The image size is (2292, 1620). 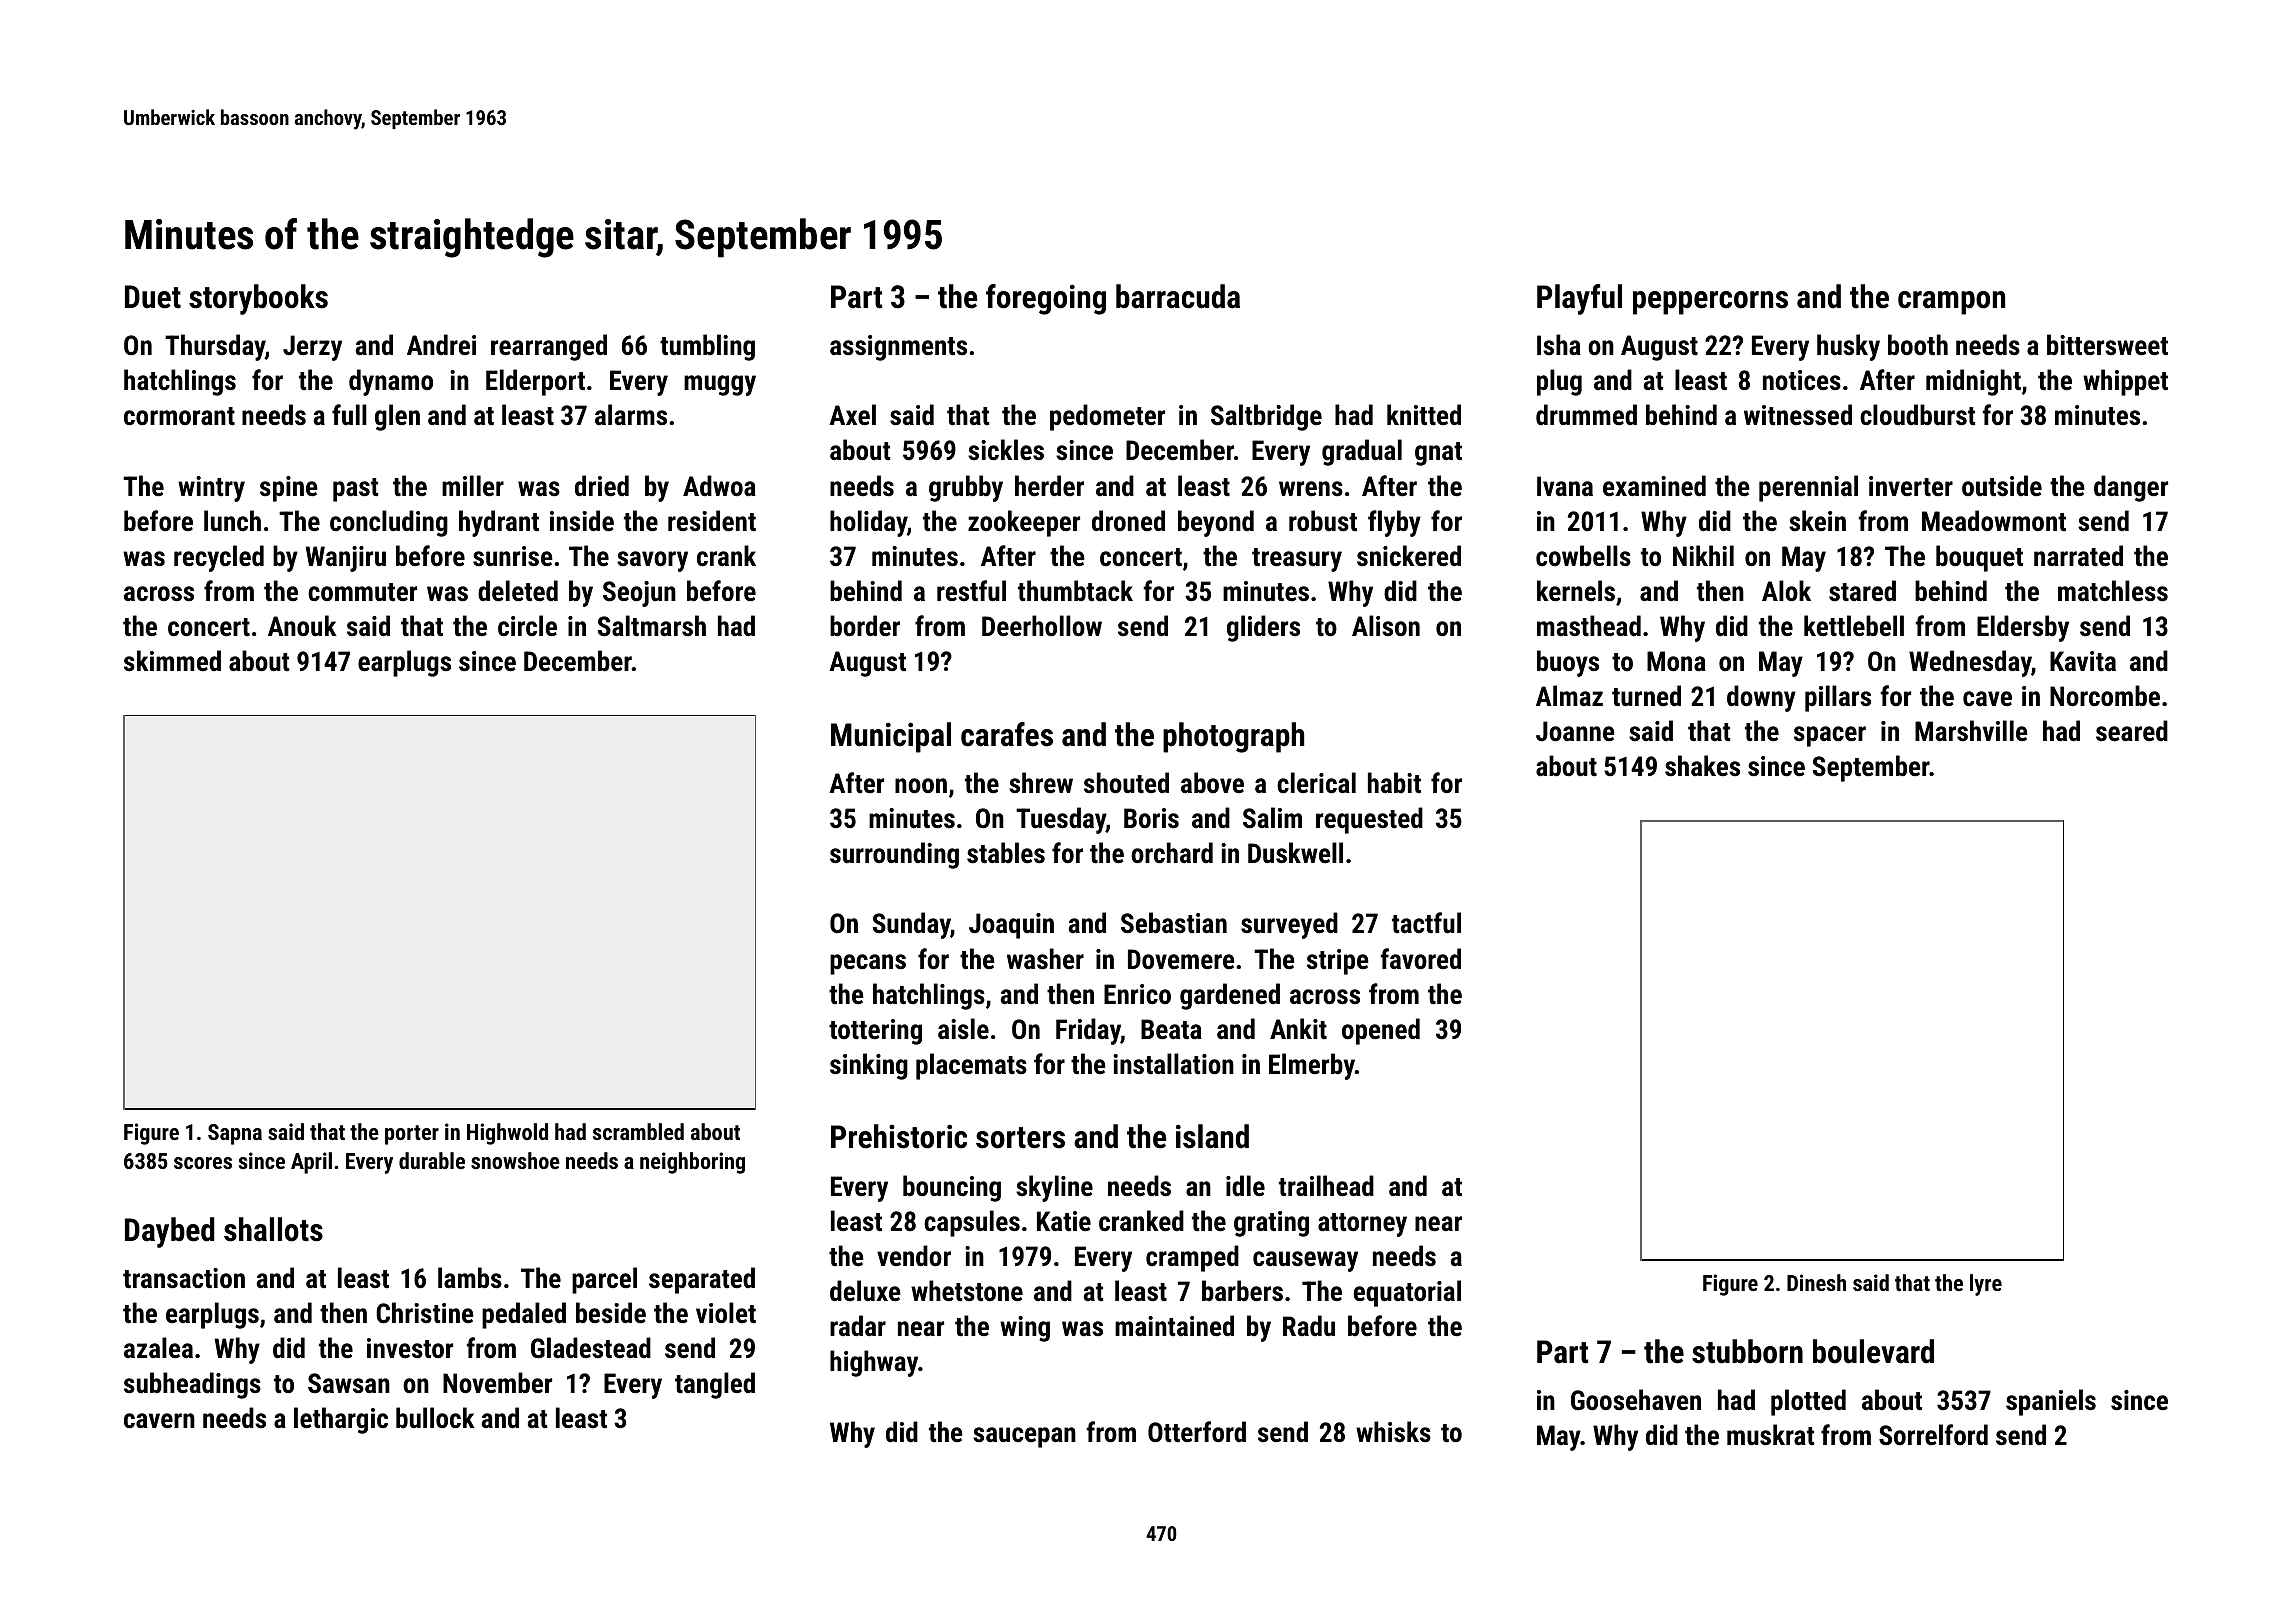 What do you see at coordinates (549, 347) in the image?
I see `rearranged` at bounding box center [549, 347].
